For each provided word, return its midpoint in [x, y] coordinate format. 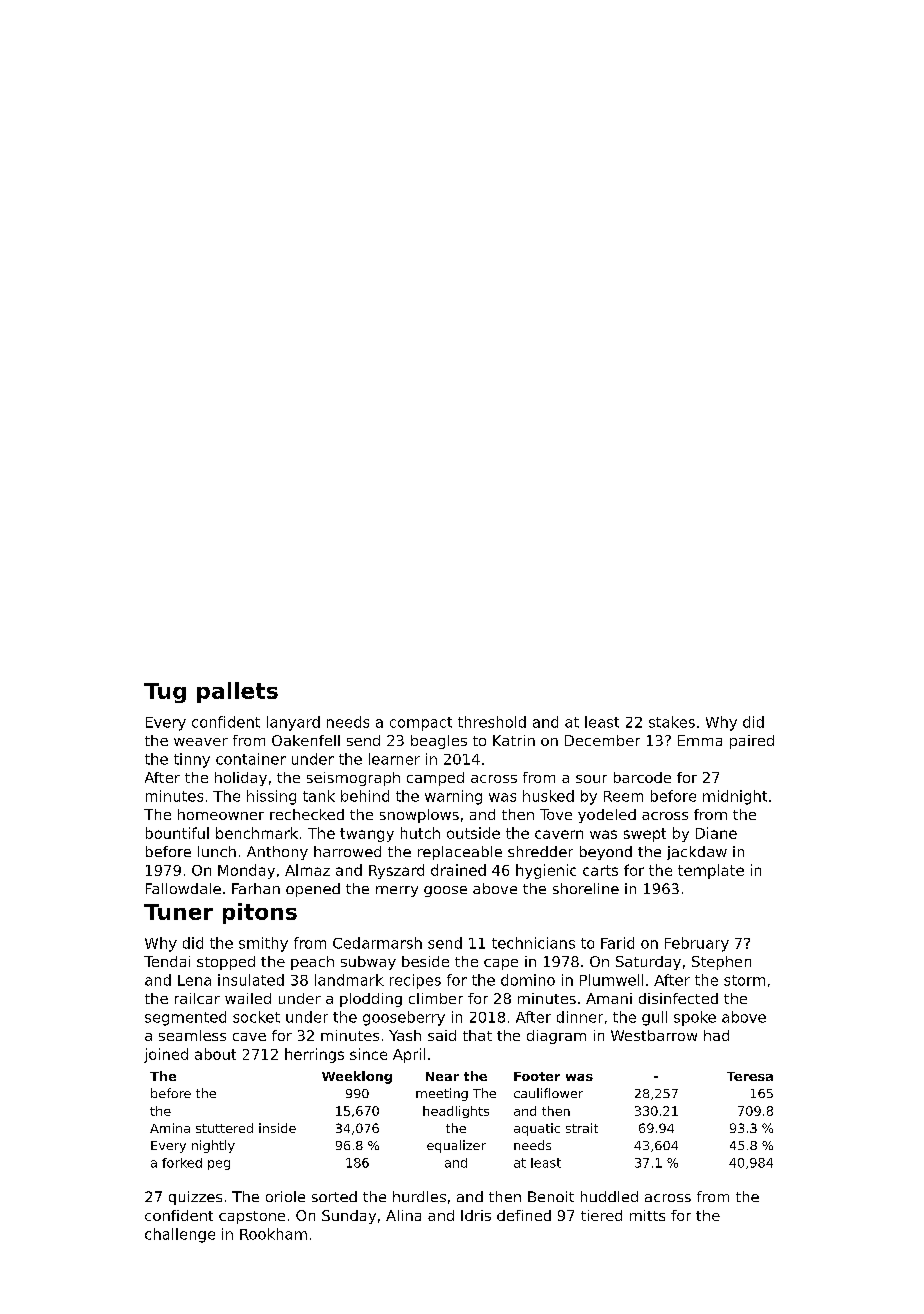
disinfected [678, 998]
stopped [226, 963]
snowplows [419, 816]
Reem [623, 796]
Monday [246, 871]
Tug [165, 693]
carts [600, 870]
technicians [533, 943]
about [215, 1054]
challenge [180, 1235]
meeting [442, 1094]
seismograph [353, 779]
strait [582, 1128]
